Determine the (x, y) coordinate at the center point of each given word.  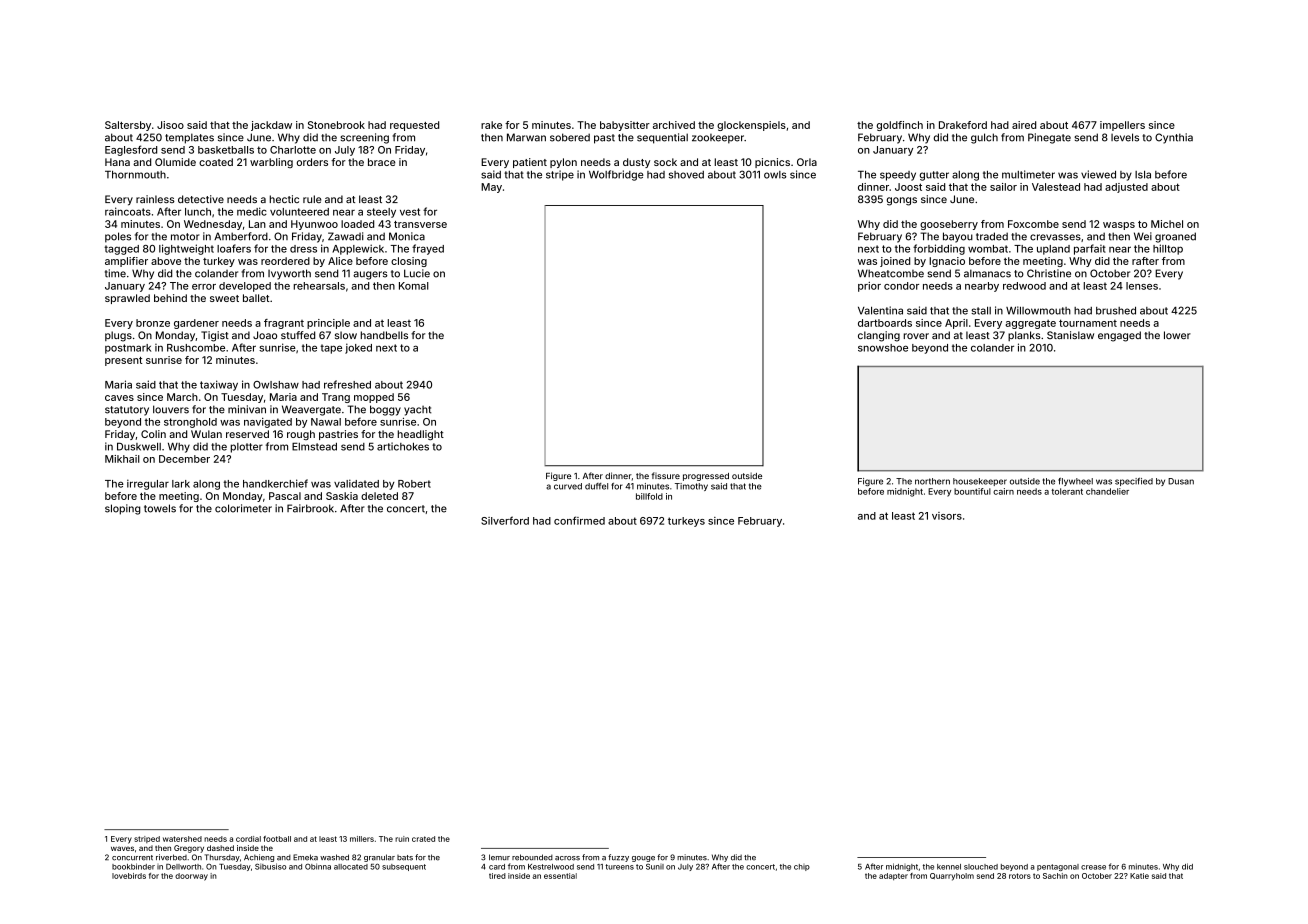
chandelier (1107, 491)
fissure (665, 475)
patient (530, 163)
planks (1024, 336)
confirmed (579, 520)
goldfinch (900, 126)
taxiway (219, 385)
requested (414, 126)
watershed (182, 839)
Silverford (505, 520)
